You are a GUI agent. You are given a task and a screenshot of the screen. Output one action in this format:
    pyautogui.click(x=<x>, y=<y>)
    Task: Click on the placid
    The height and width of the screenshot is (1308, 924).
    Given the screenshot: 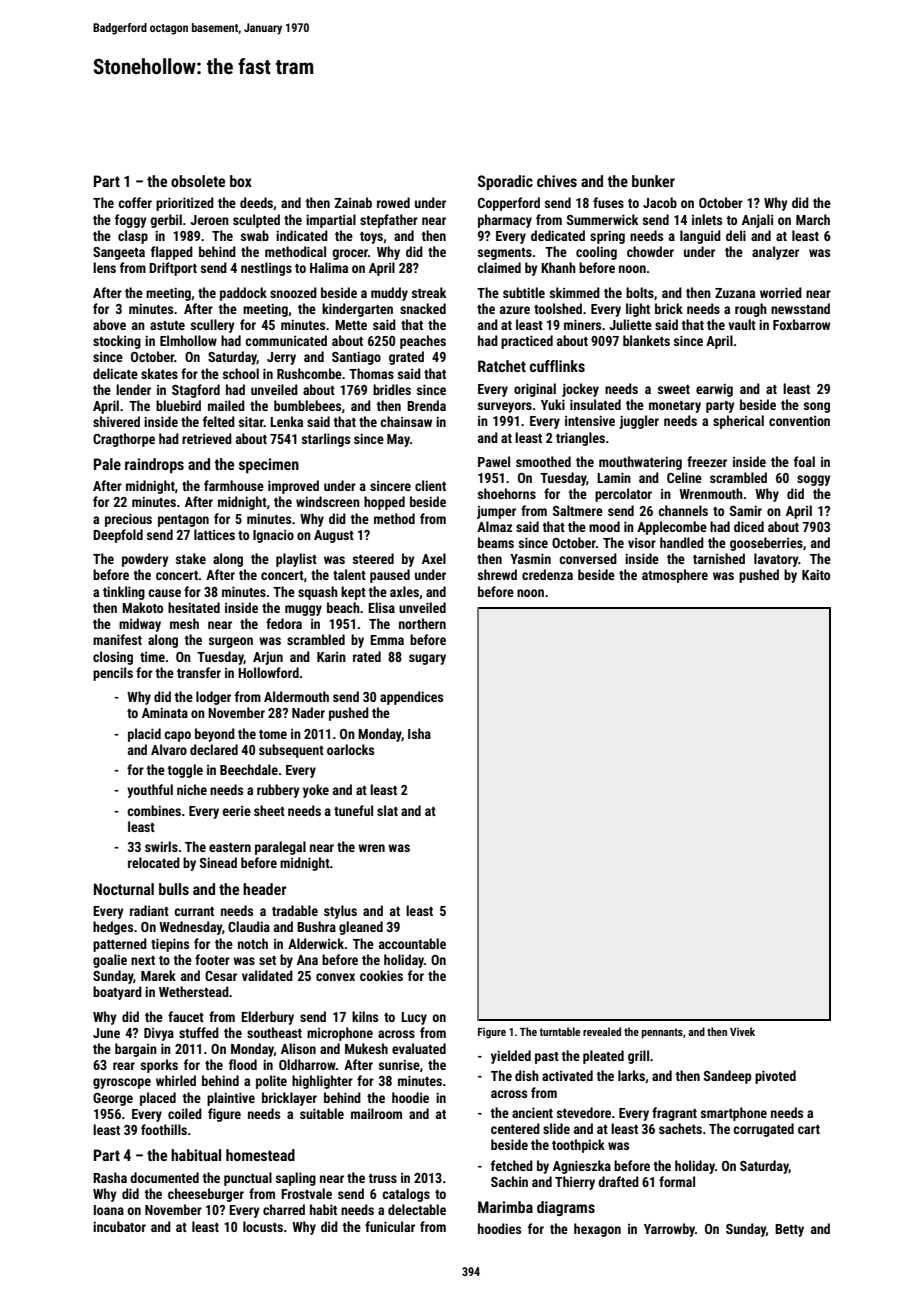 What is the action you would take?
    pyautogui.click(x=144, y=735)
